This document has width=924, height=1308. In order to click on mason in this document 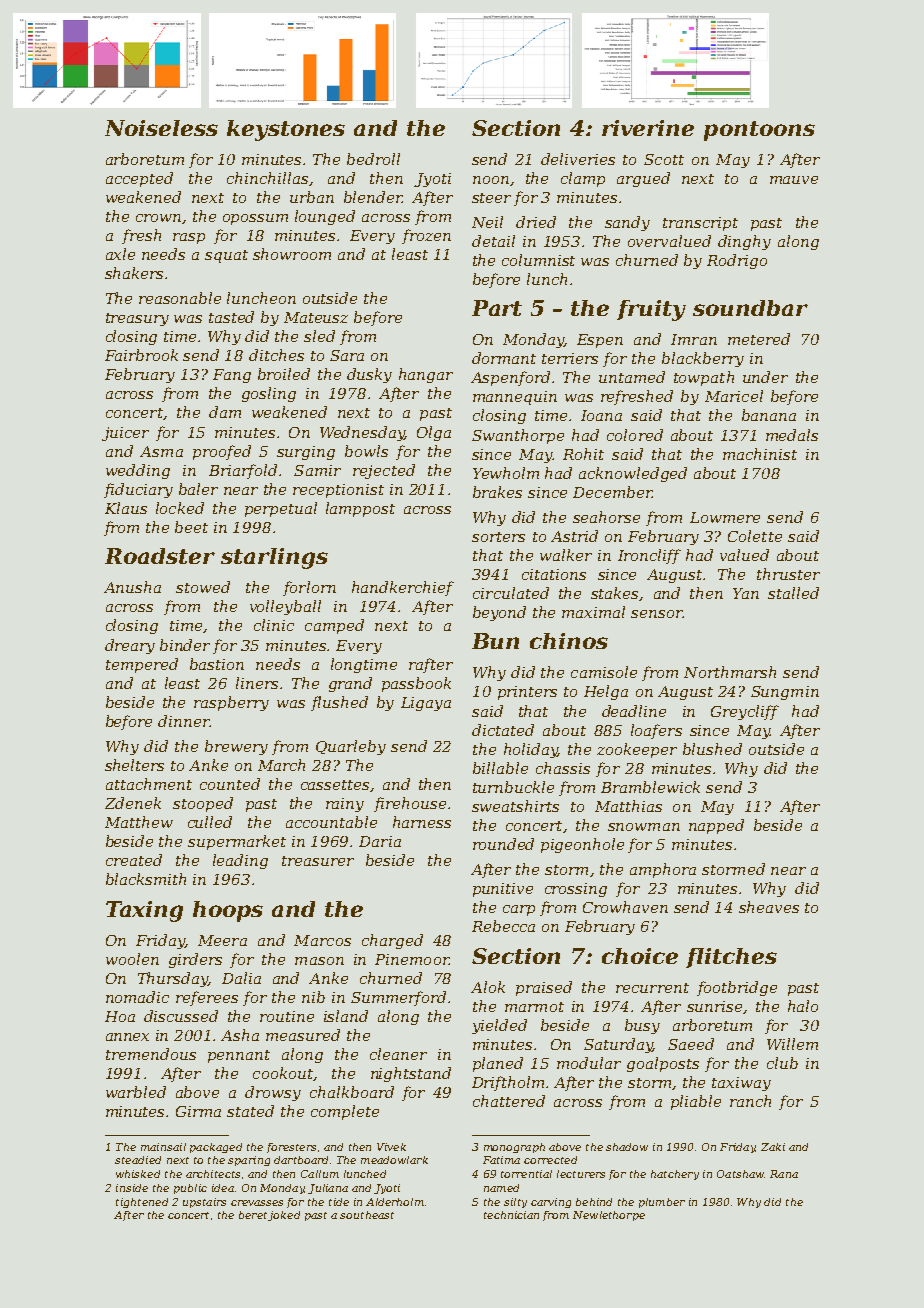, I will do `click(319, 961)`.
